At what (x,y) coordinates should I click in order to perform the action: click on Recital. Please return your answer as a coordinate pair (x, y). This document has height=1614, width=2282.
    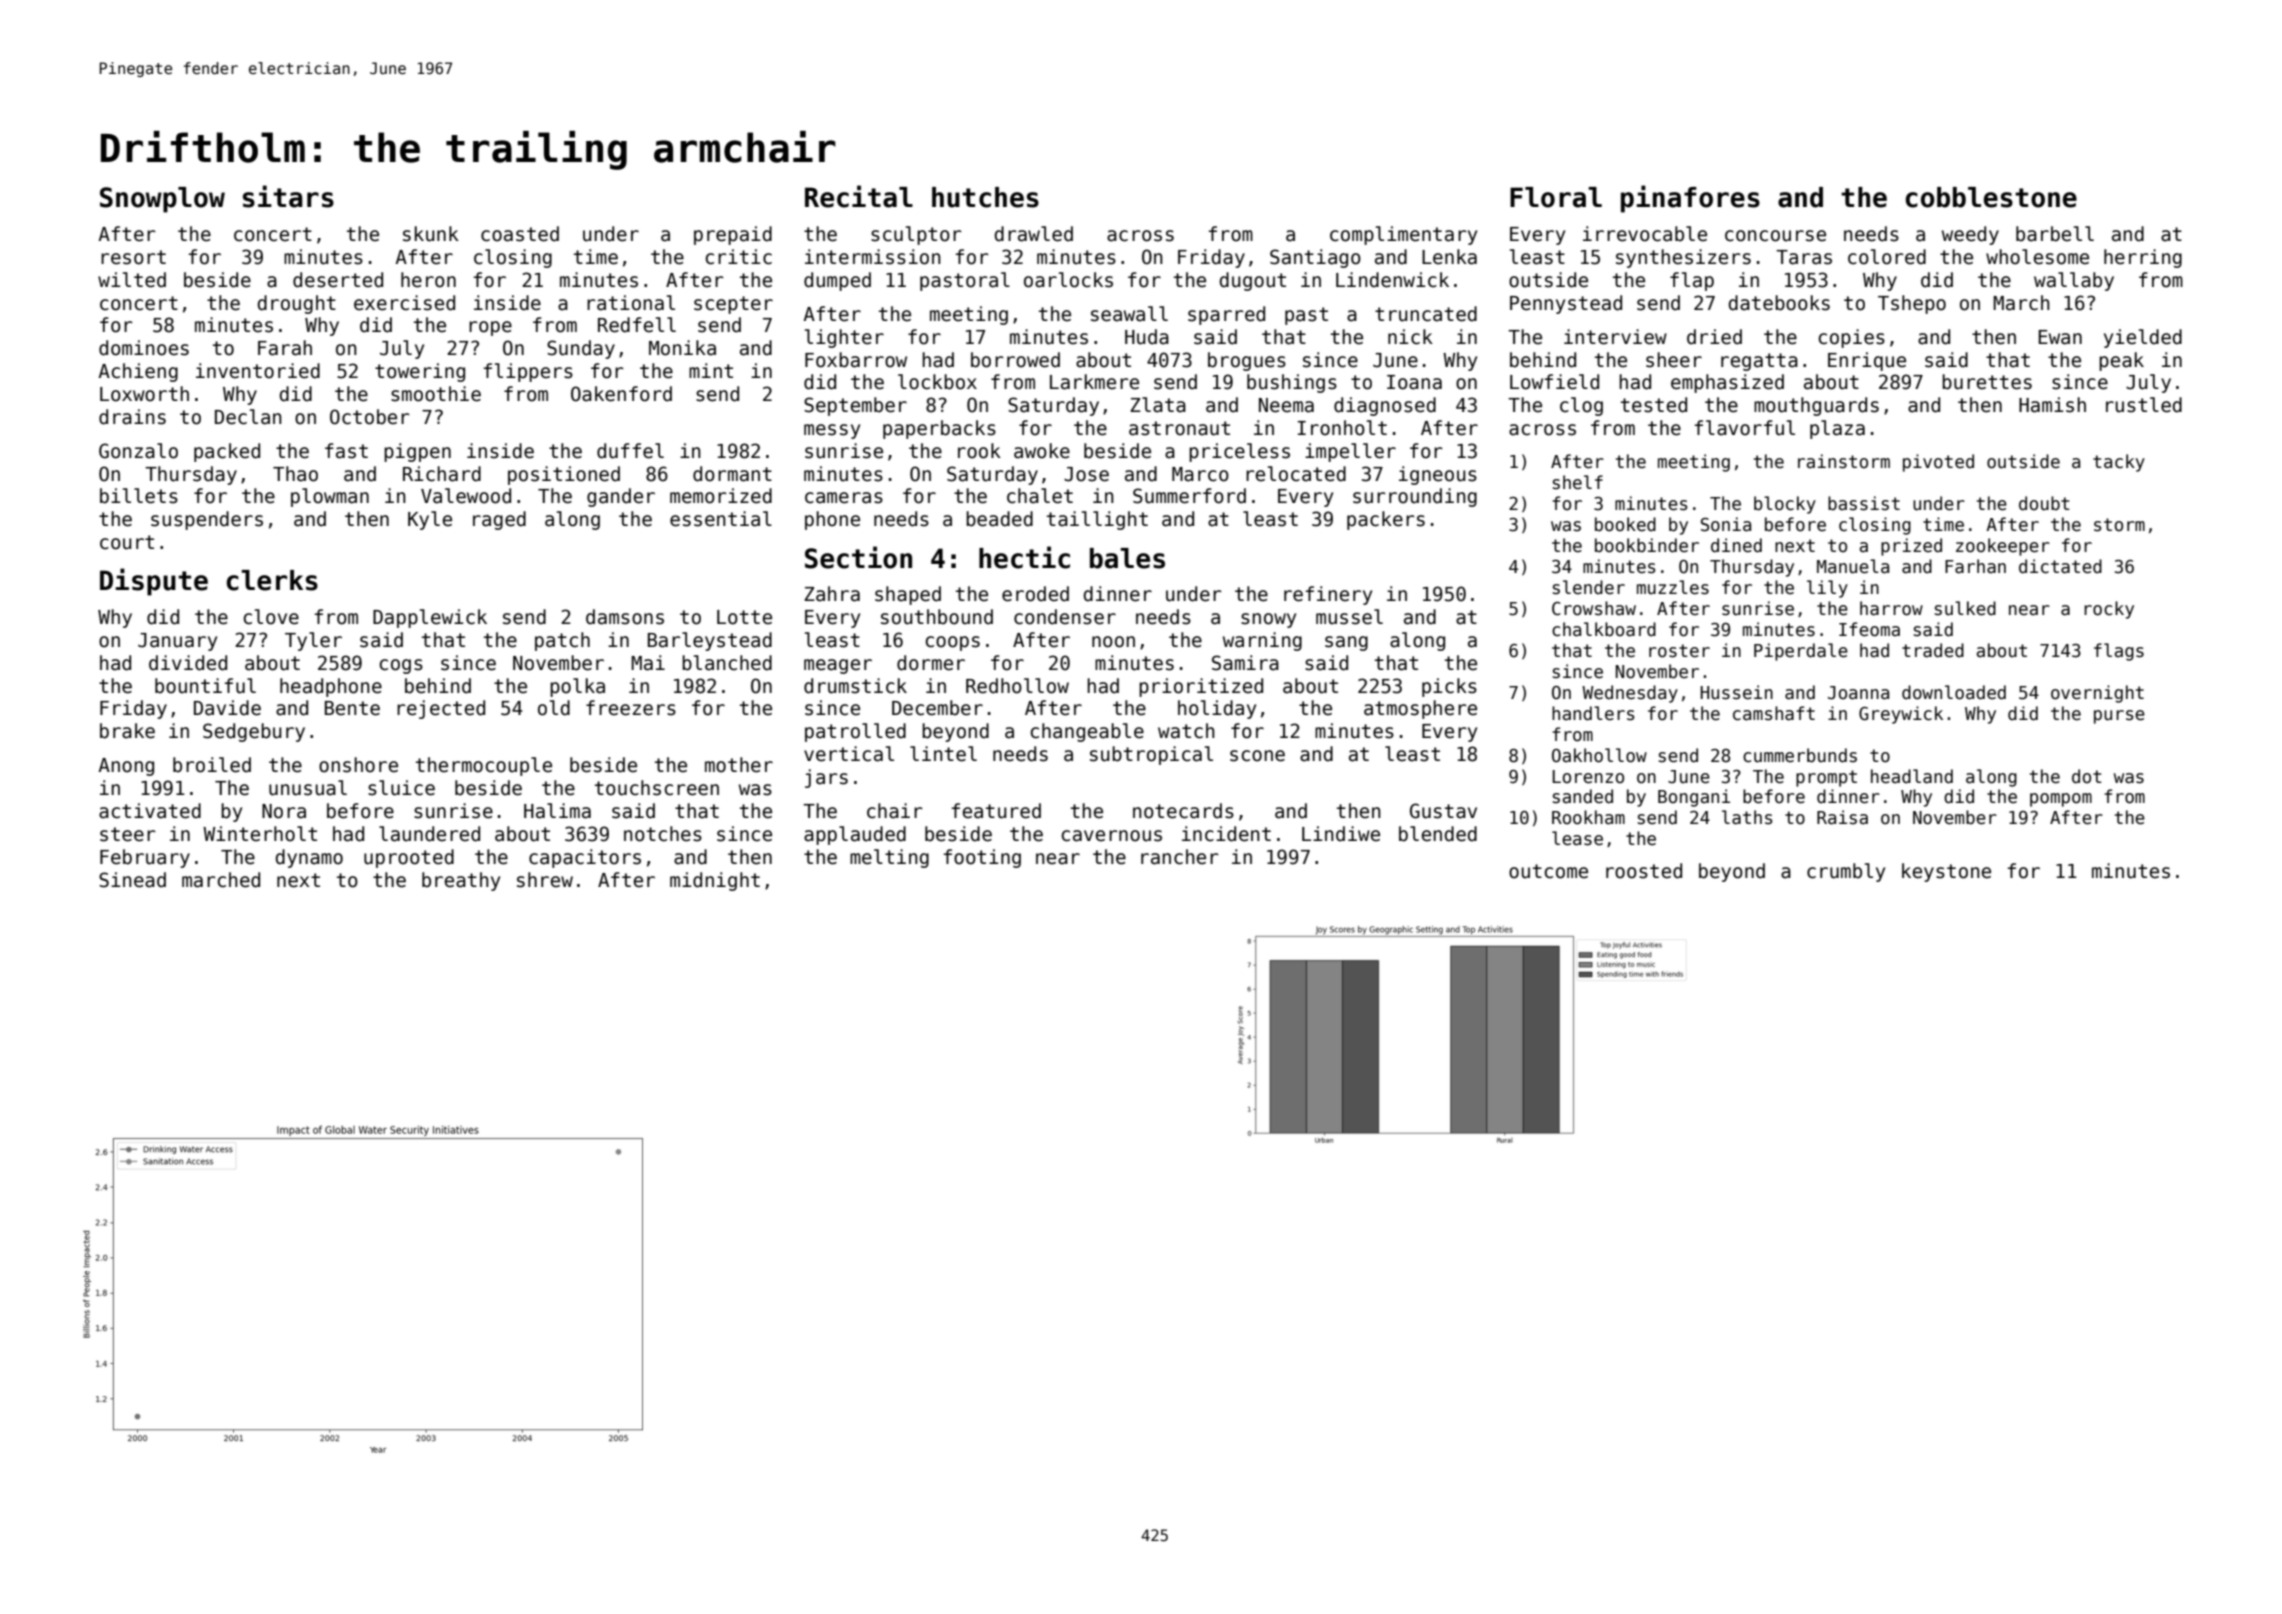
    Looking at the image, I should click on (859, 196).
